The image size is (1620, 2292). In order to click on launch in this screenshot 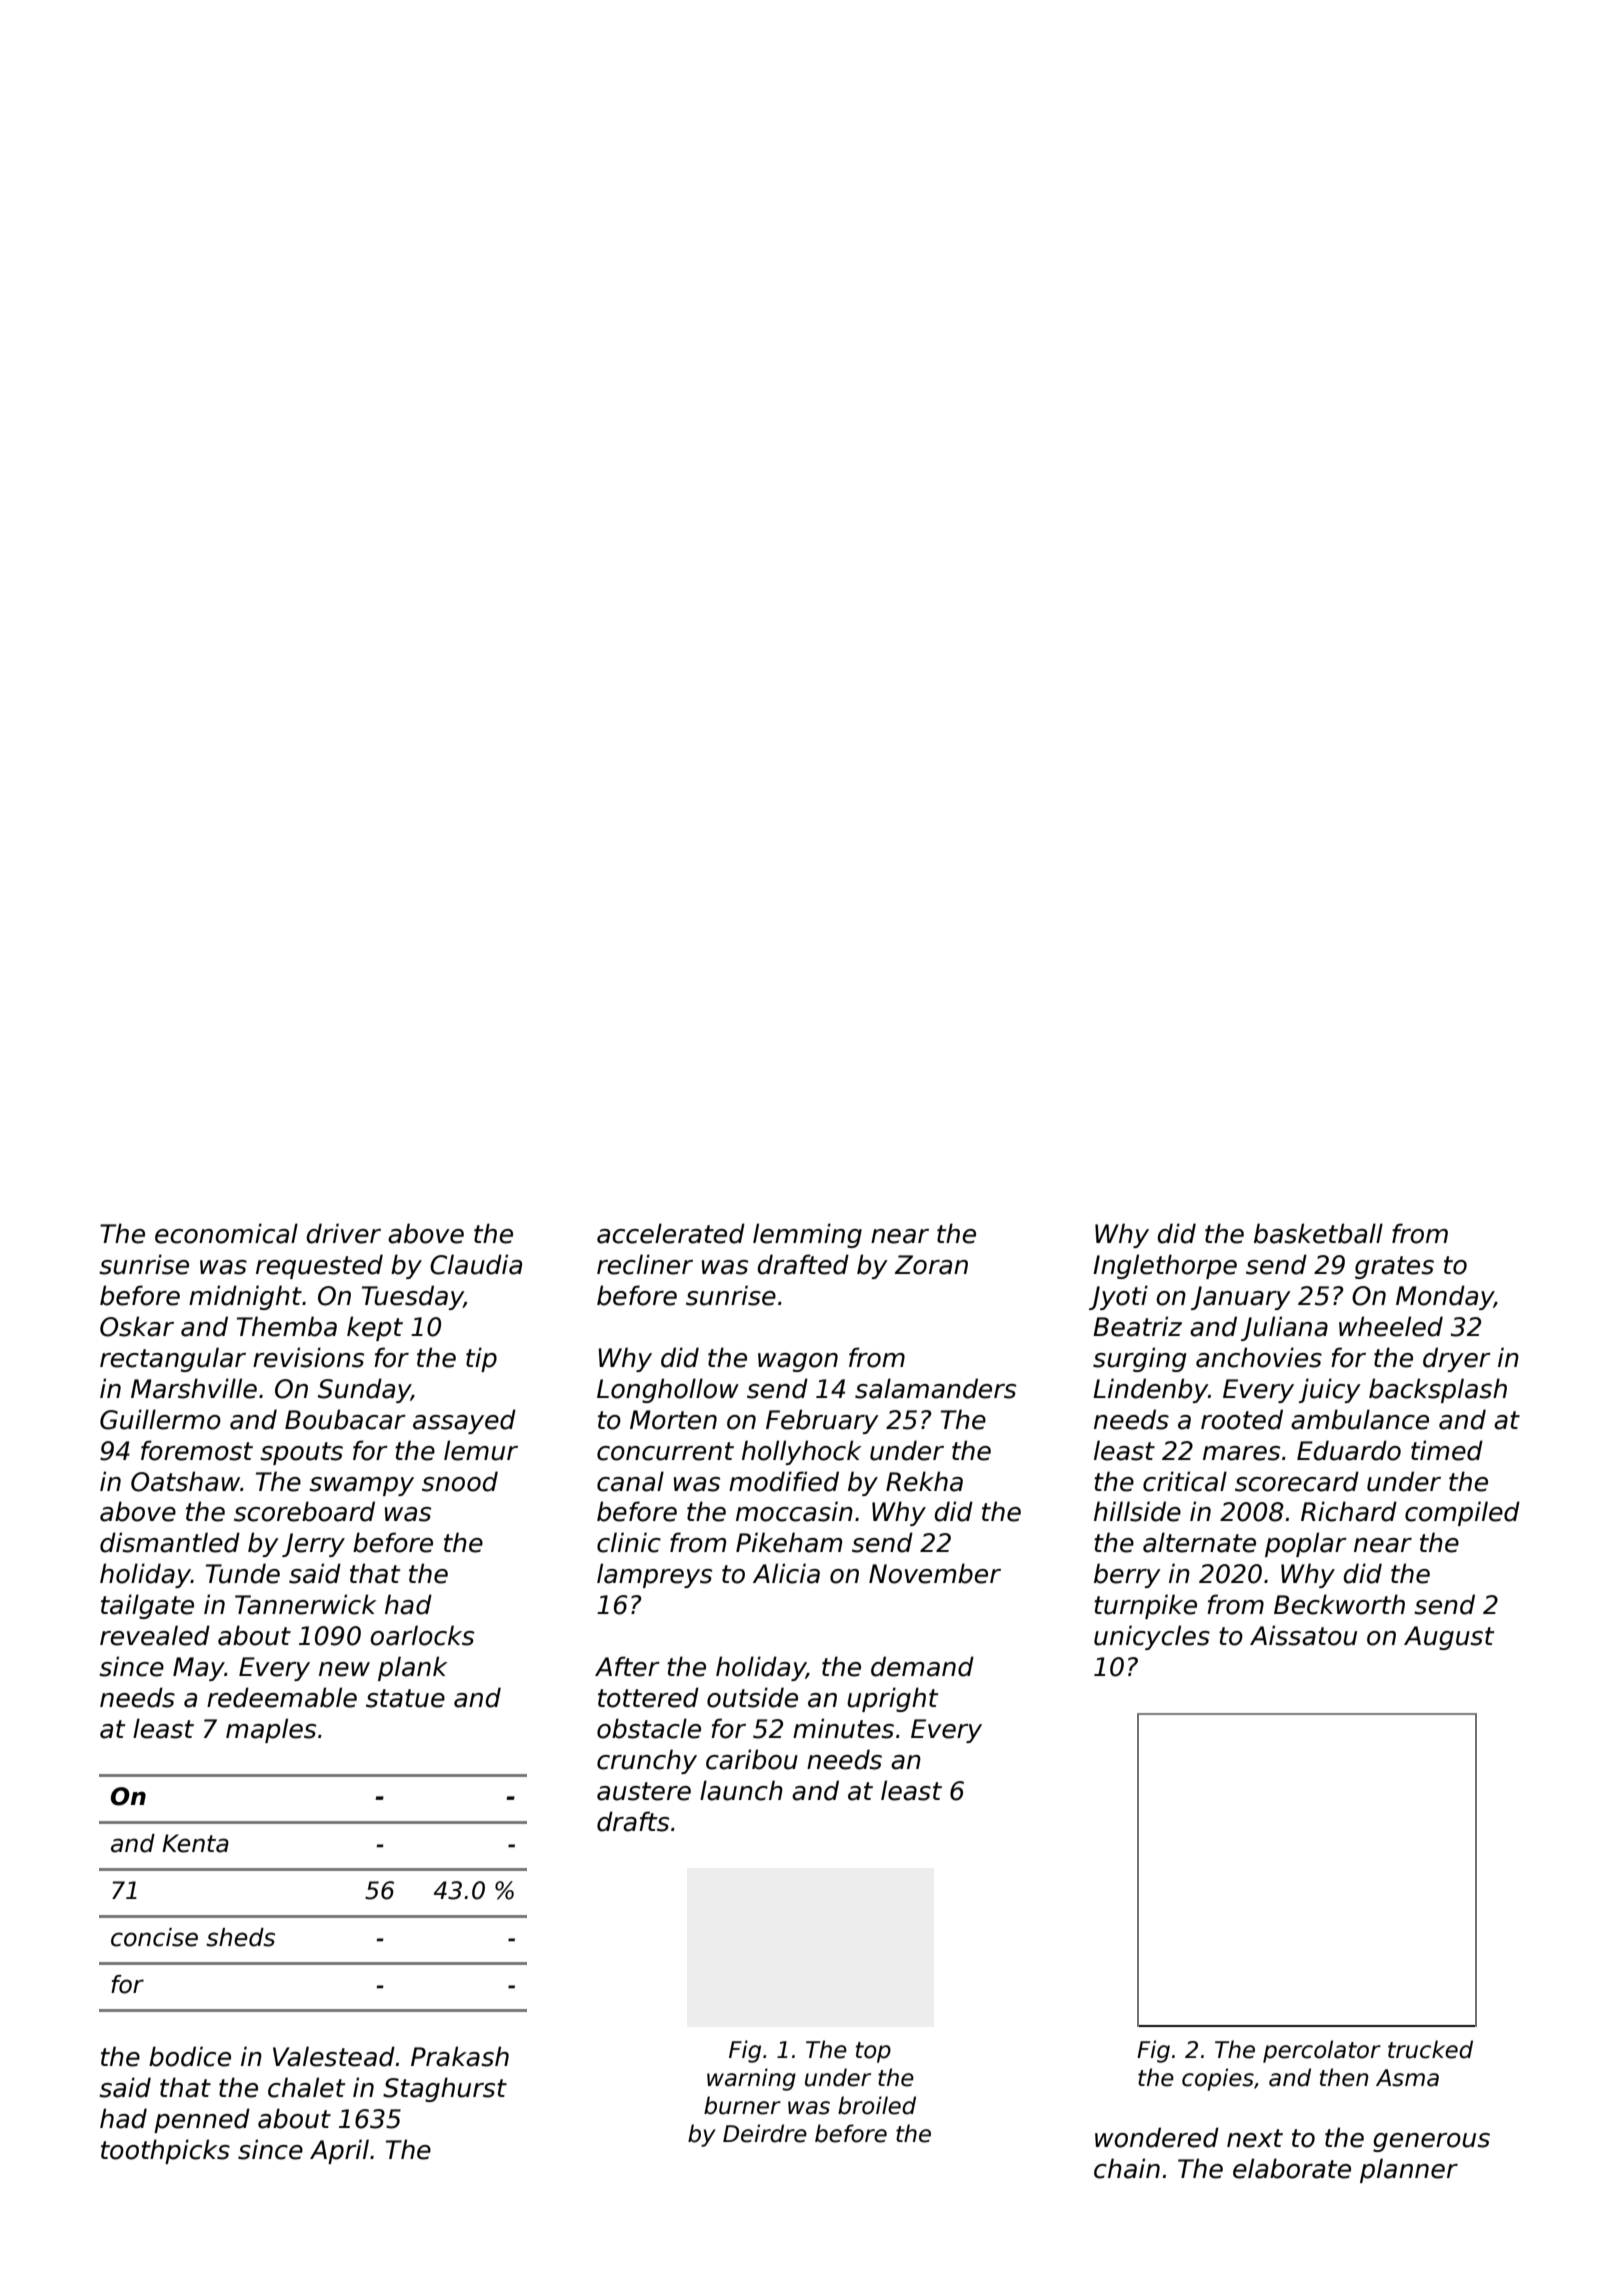, I will do `click(741, 1790)`.
